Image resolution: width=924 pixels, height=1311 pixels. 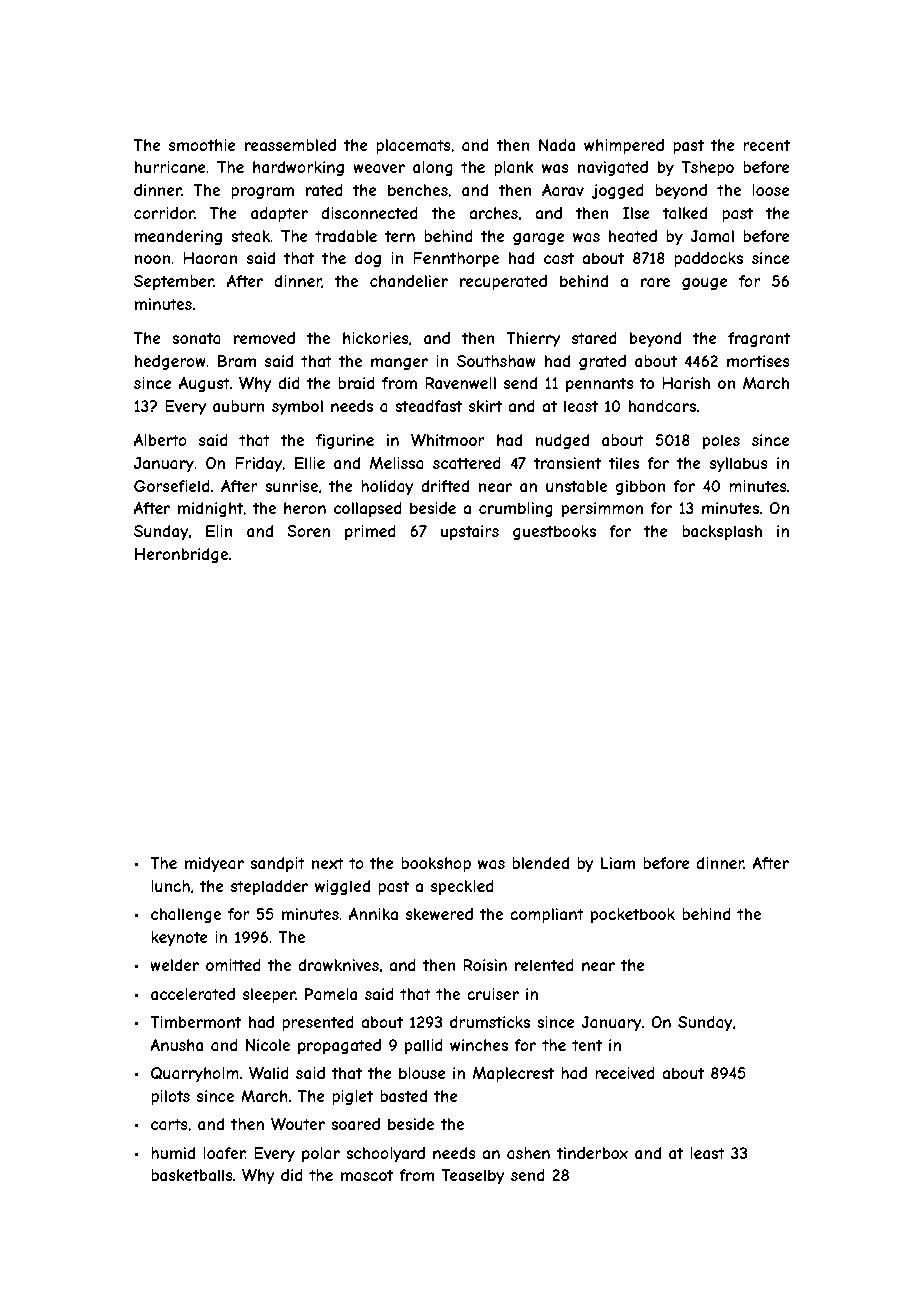 What do you see at coordinates (160, 440) in the image?
I see `Alberto` at bounding box center [160, 440].
